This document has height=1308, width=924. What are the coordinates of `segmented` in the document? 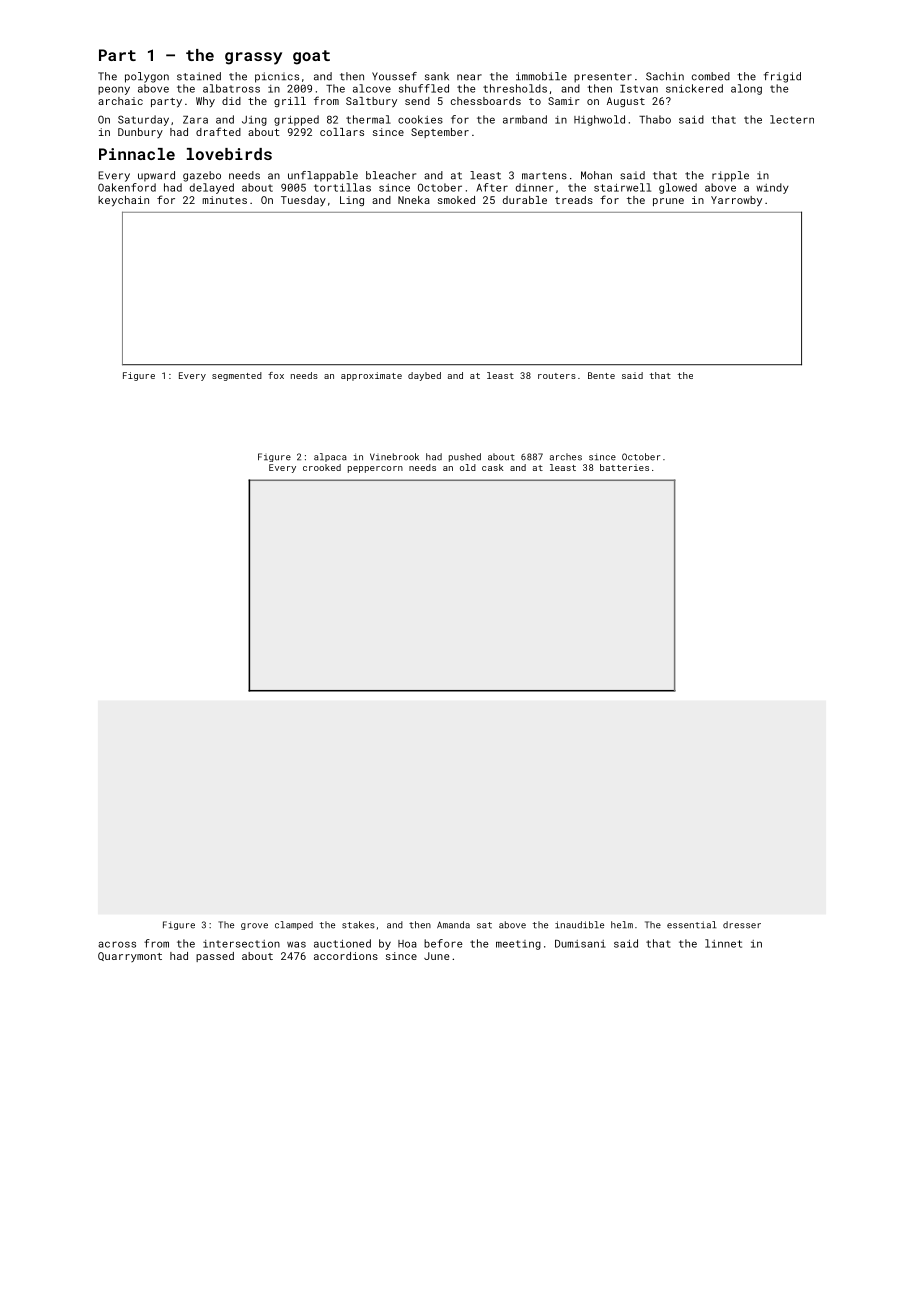 It's located at (237, 376).
